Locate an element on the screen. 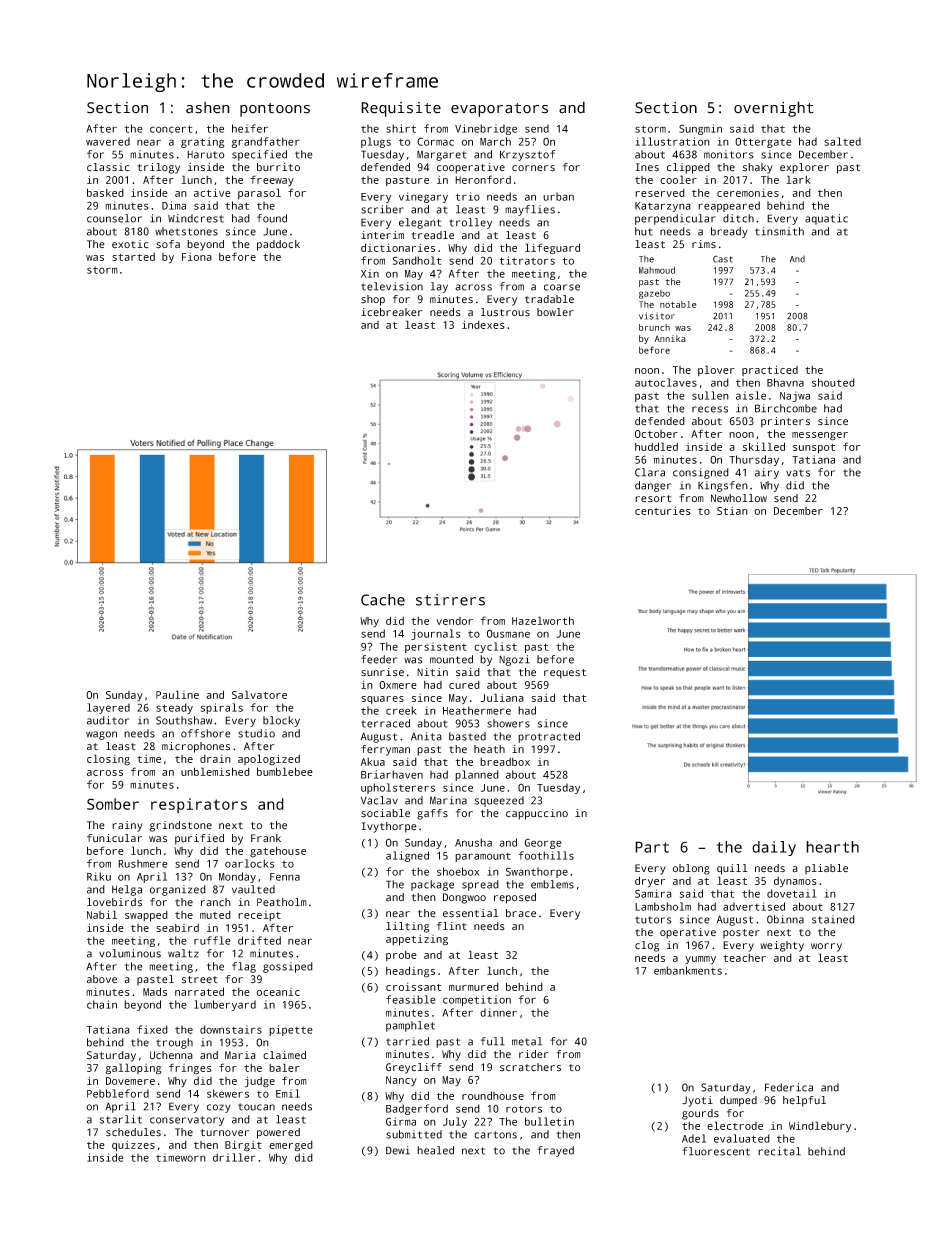 This screenshot has width=952, height=1233. pliable is located at coordinates (826, 869).
